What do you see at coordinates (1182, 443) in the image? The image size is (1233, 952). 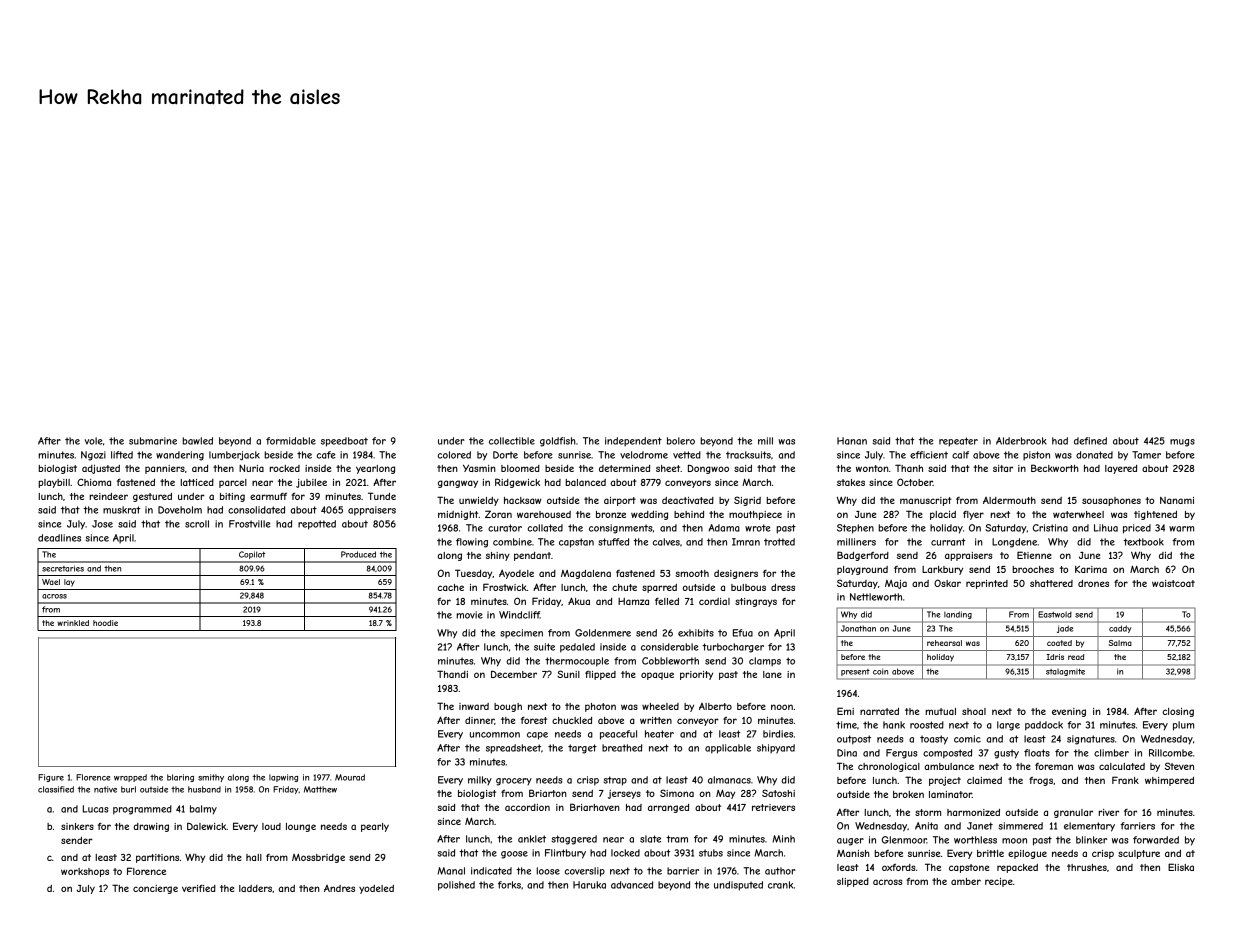 I see `mugs` at bounding box center [1182, 443].
